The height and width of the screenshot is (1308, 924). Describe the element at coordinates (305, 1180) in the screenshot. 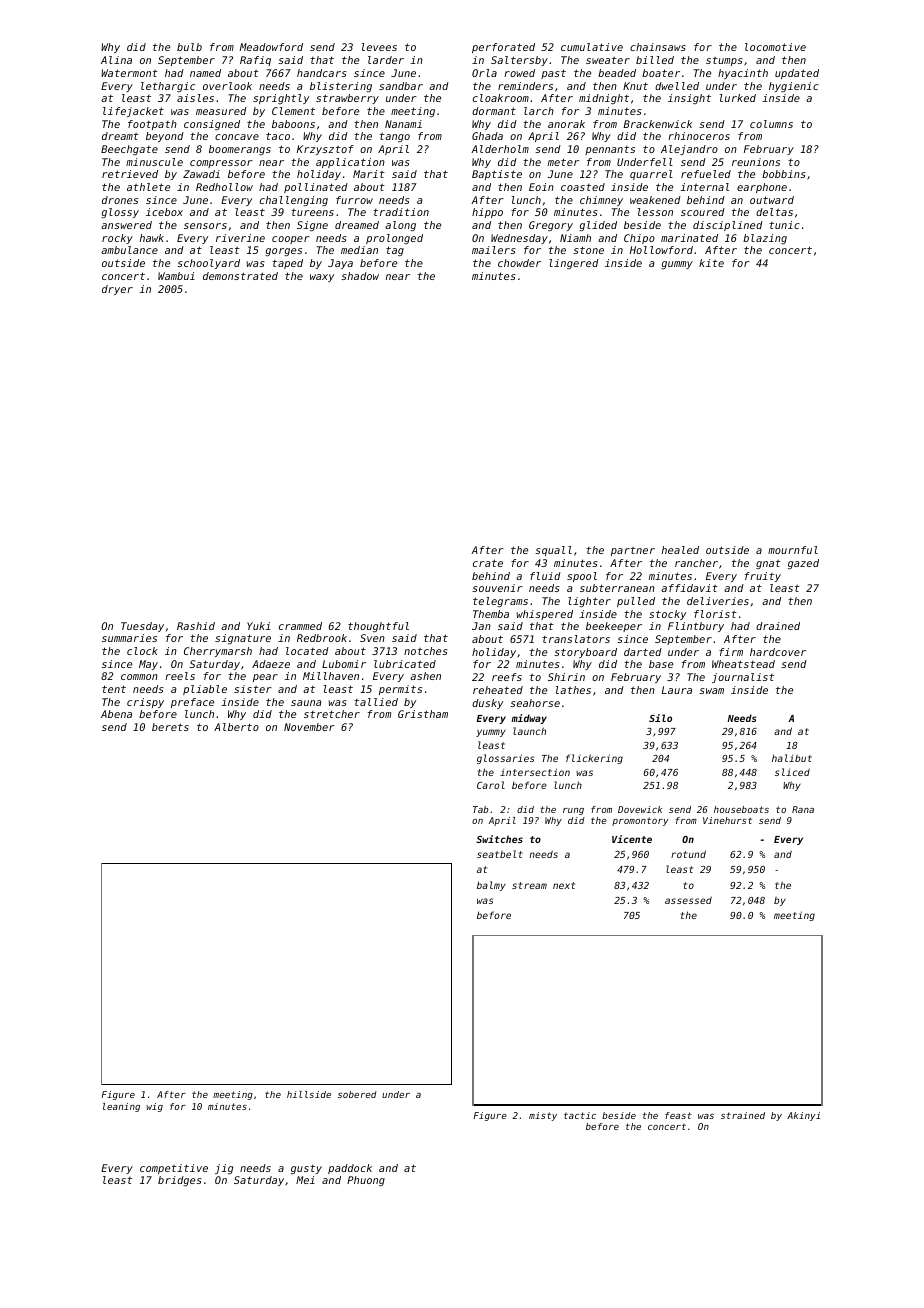

I see `Mei` at that location.
